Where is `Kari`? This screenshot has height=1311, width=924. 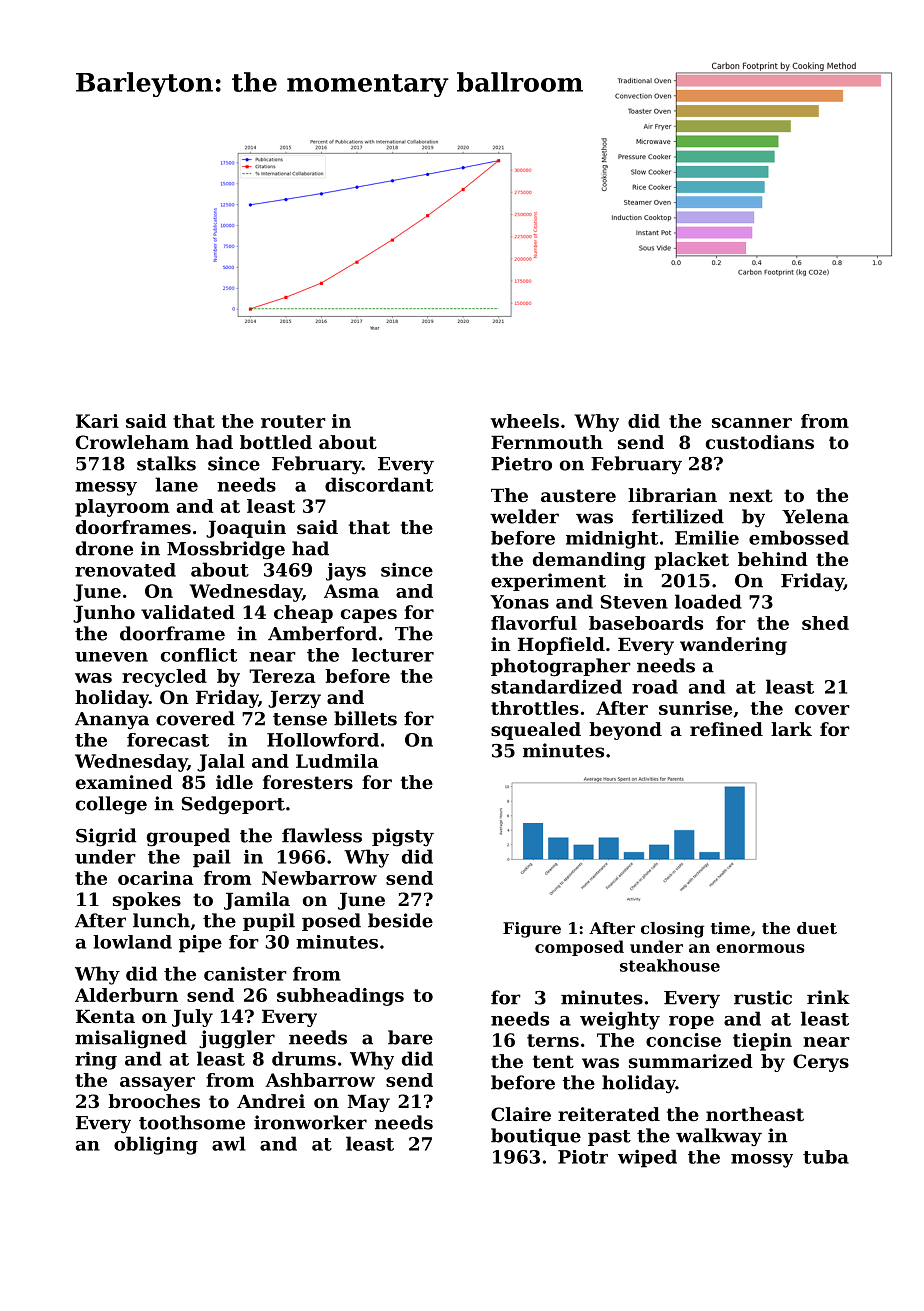
Kari is located at coordinates (97, 421).
